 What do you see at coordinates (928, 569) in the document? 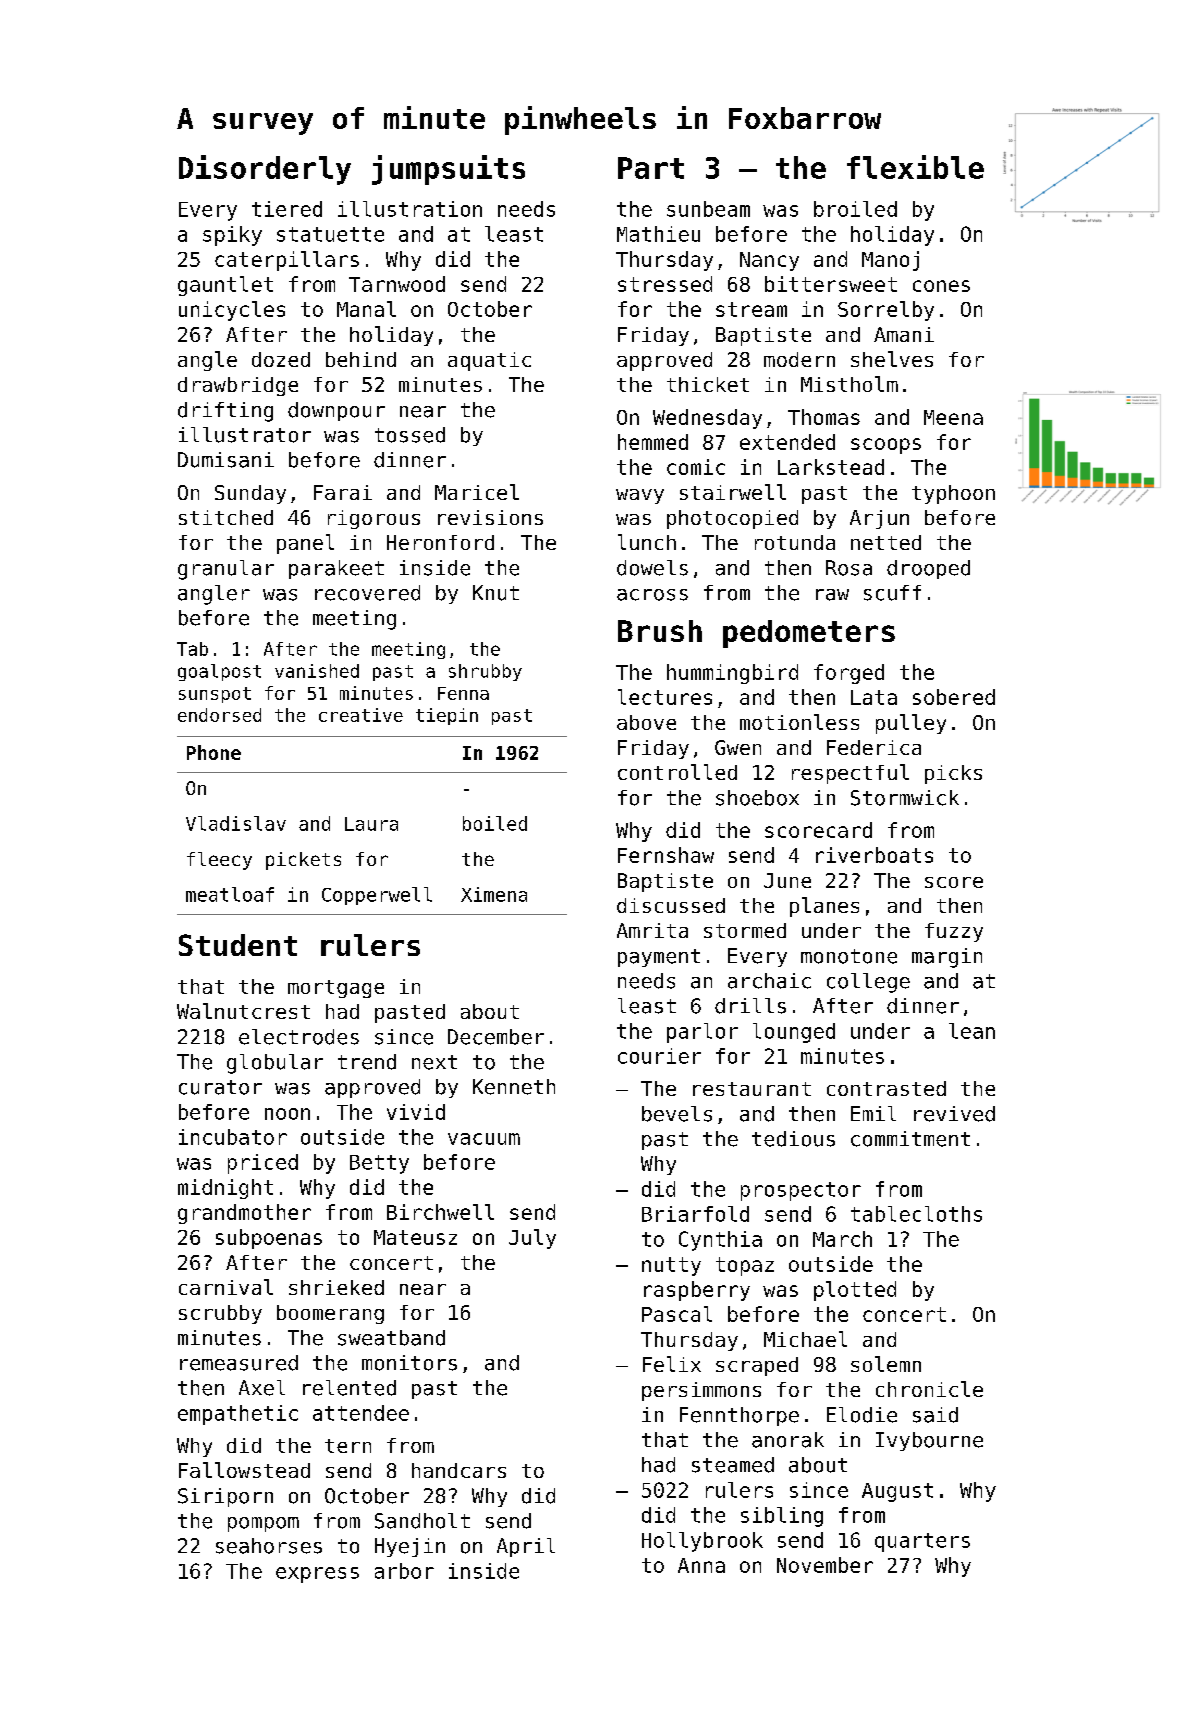
I see `drooped` at bounding box center [928, 569].
